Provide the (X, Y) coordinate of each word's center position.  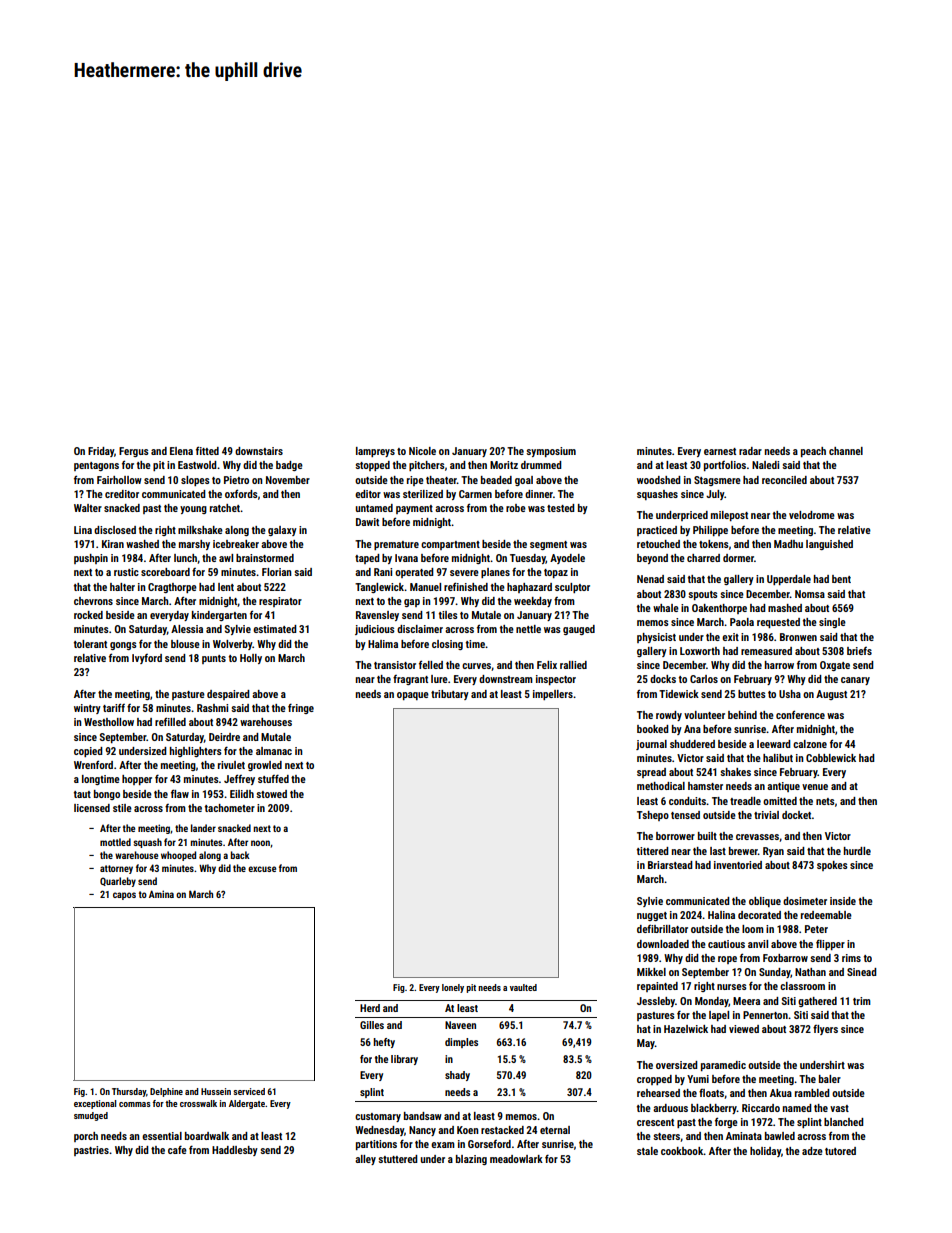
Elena (181, 451)
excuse (262, 869)
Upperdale (789, 580)
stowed (271, 794)
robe (516, 508)
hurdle (857, 851)
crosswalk (198, 1103)
